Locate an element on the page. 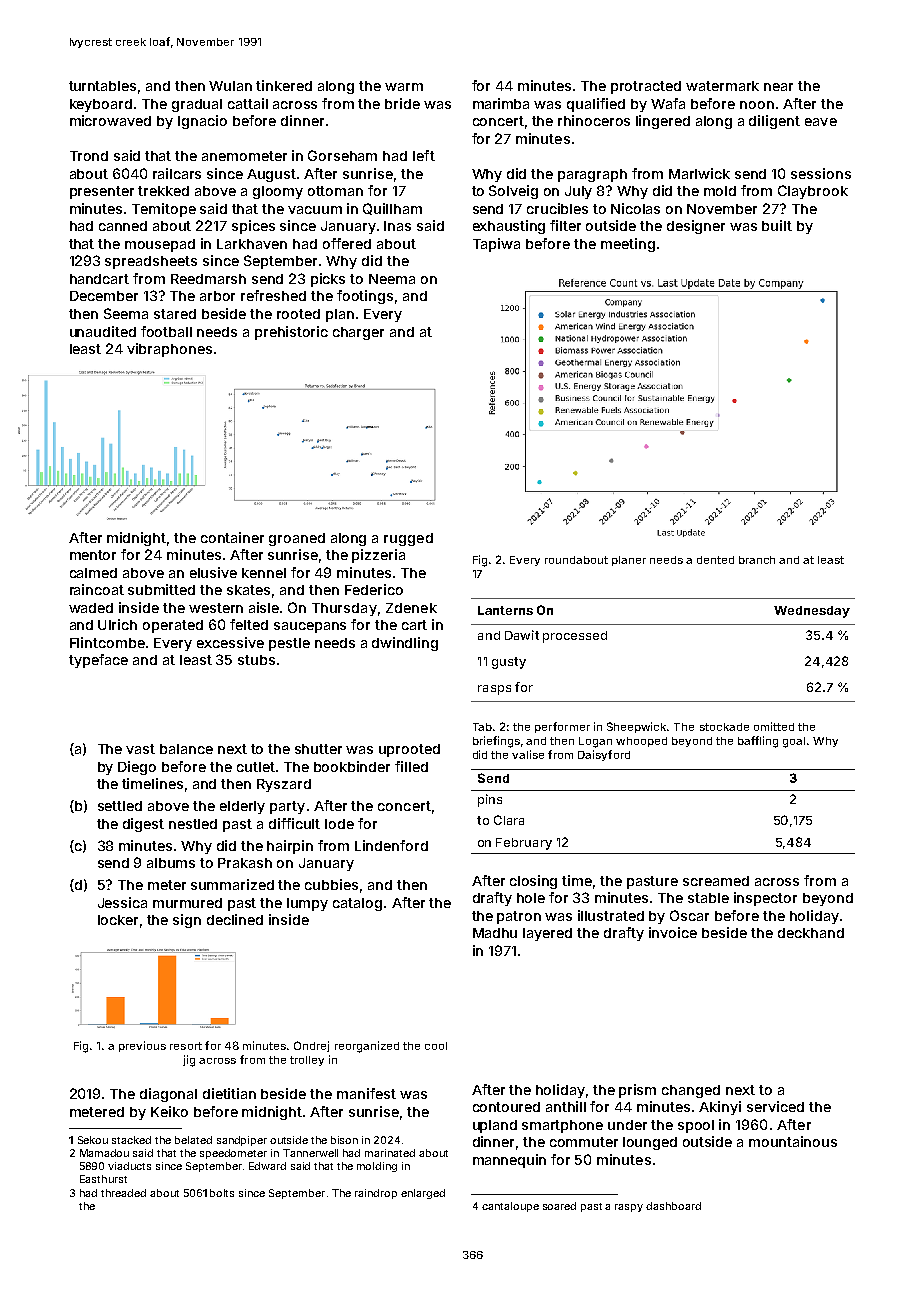  waded is located at coordinates (91, 608).
